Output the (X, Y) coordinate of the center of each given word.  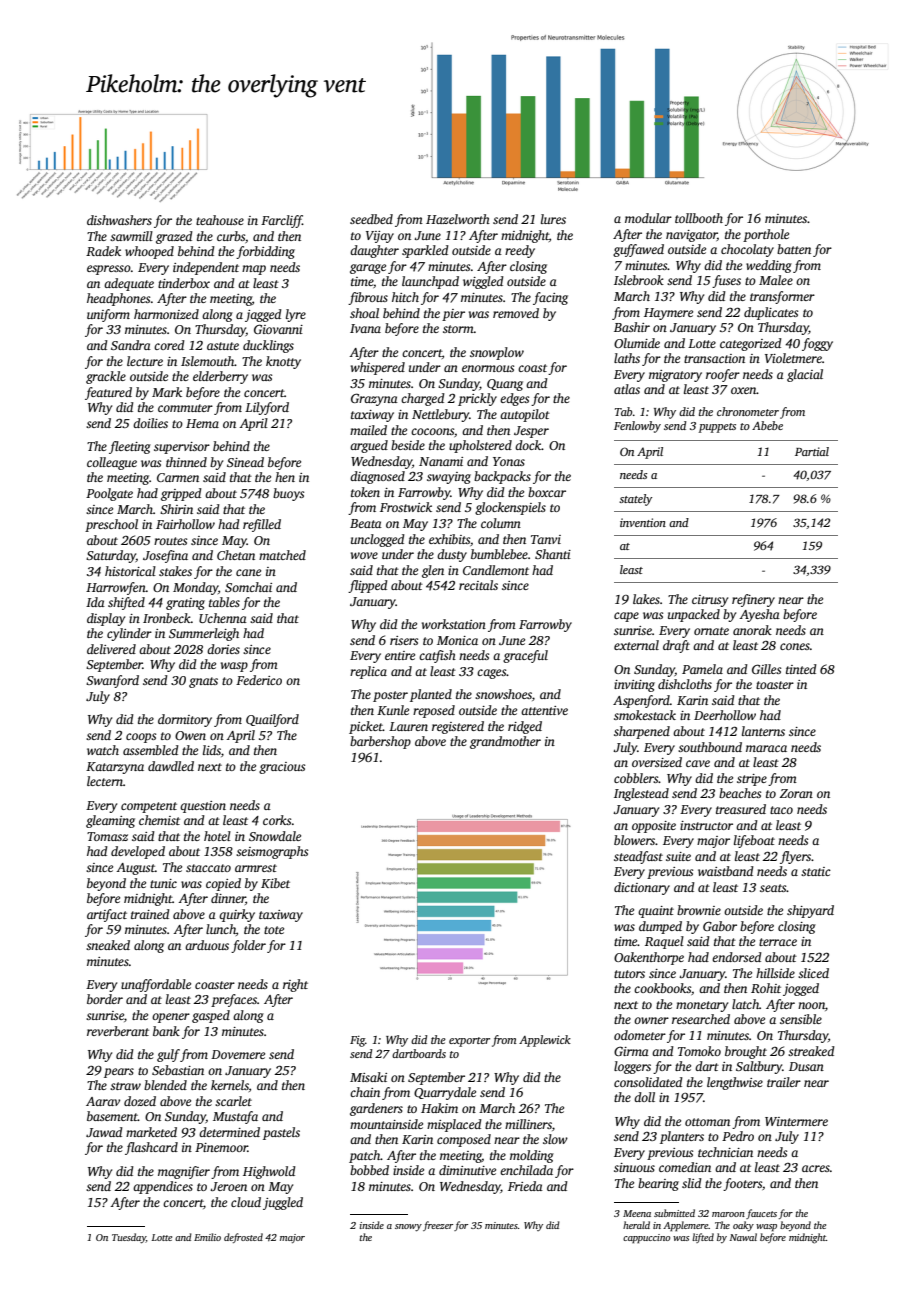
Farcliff (282, 221)
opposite (654, 827)
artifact (107, 915)
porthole (766, 235)
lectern (105, 781)
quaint (656, 912)
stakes (175, 571)
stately (635, 500)
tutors (629, 974)
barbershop (380, 742)
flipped (368, 586)
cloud (246, 1202)
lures (553, 219)
